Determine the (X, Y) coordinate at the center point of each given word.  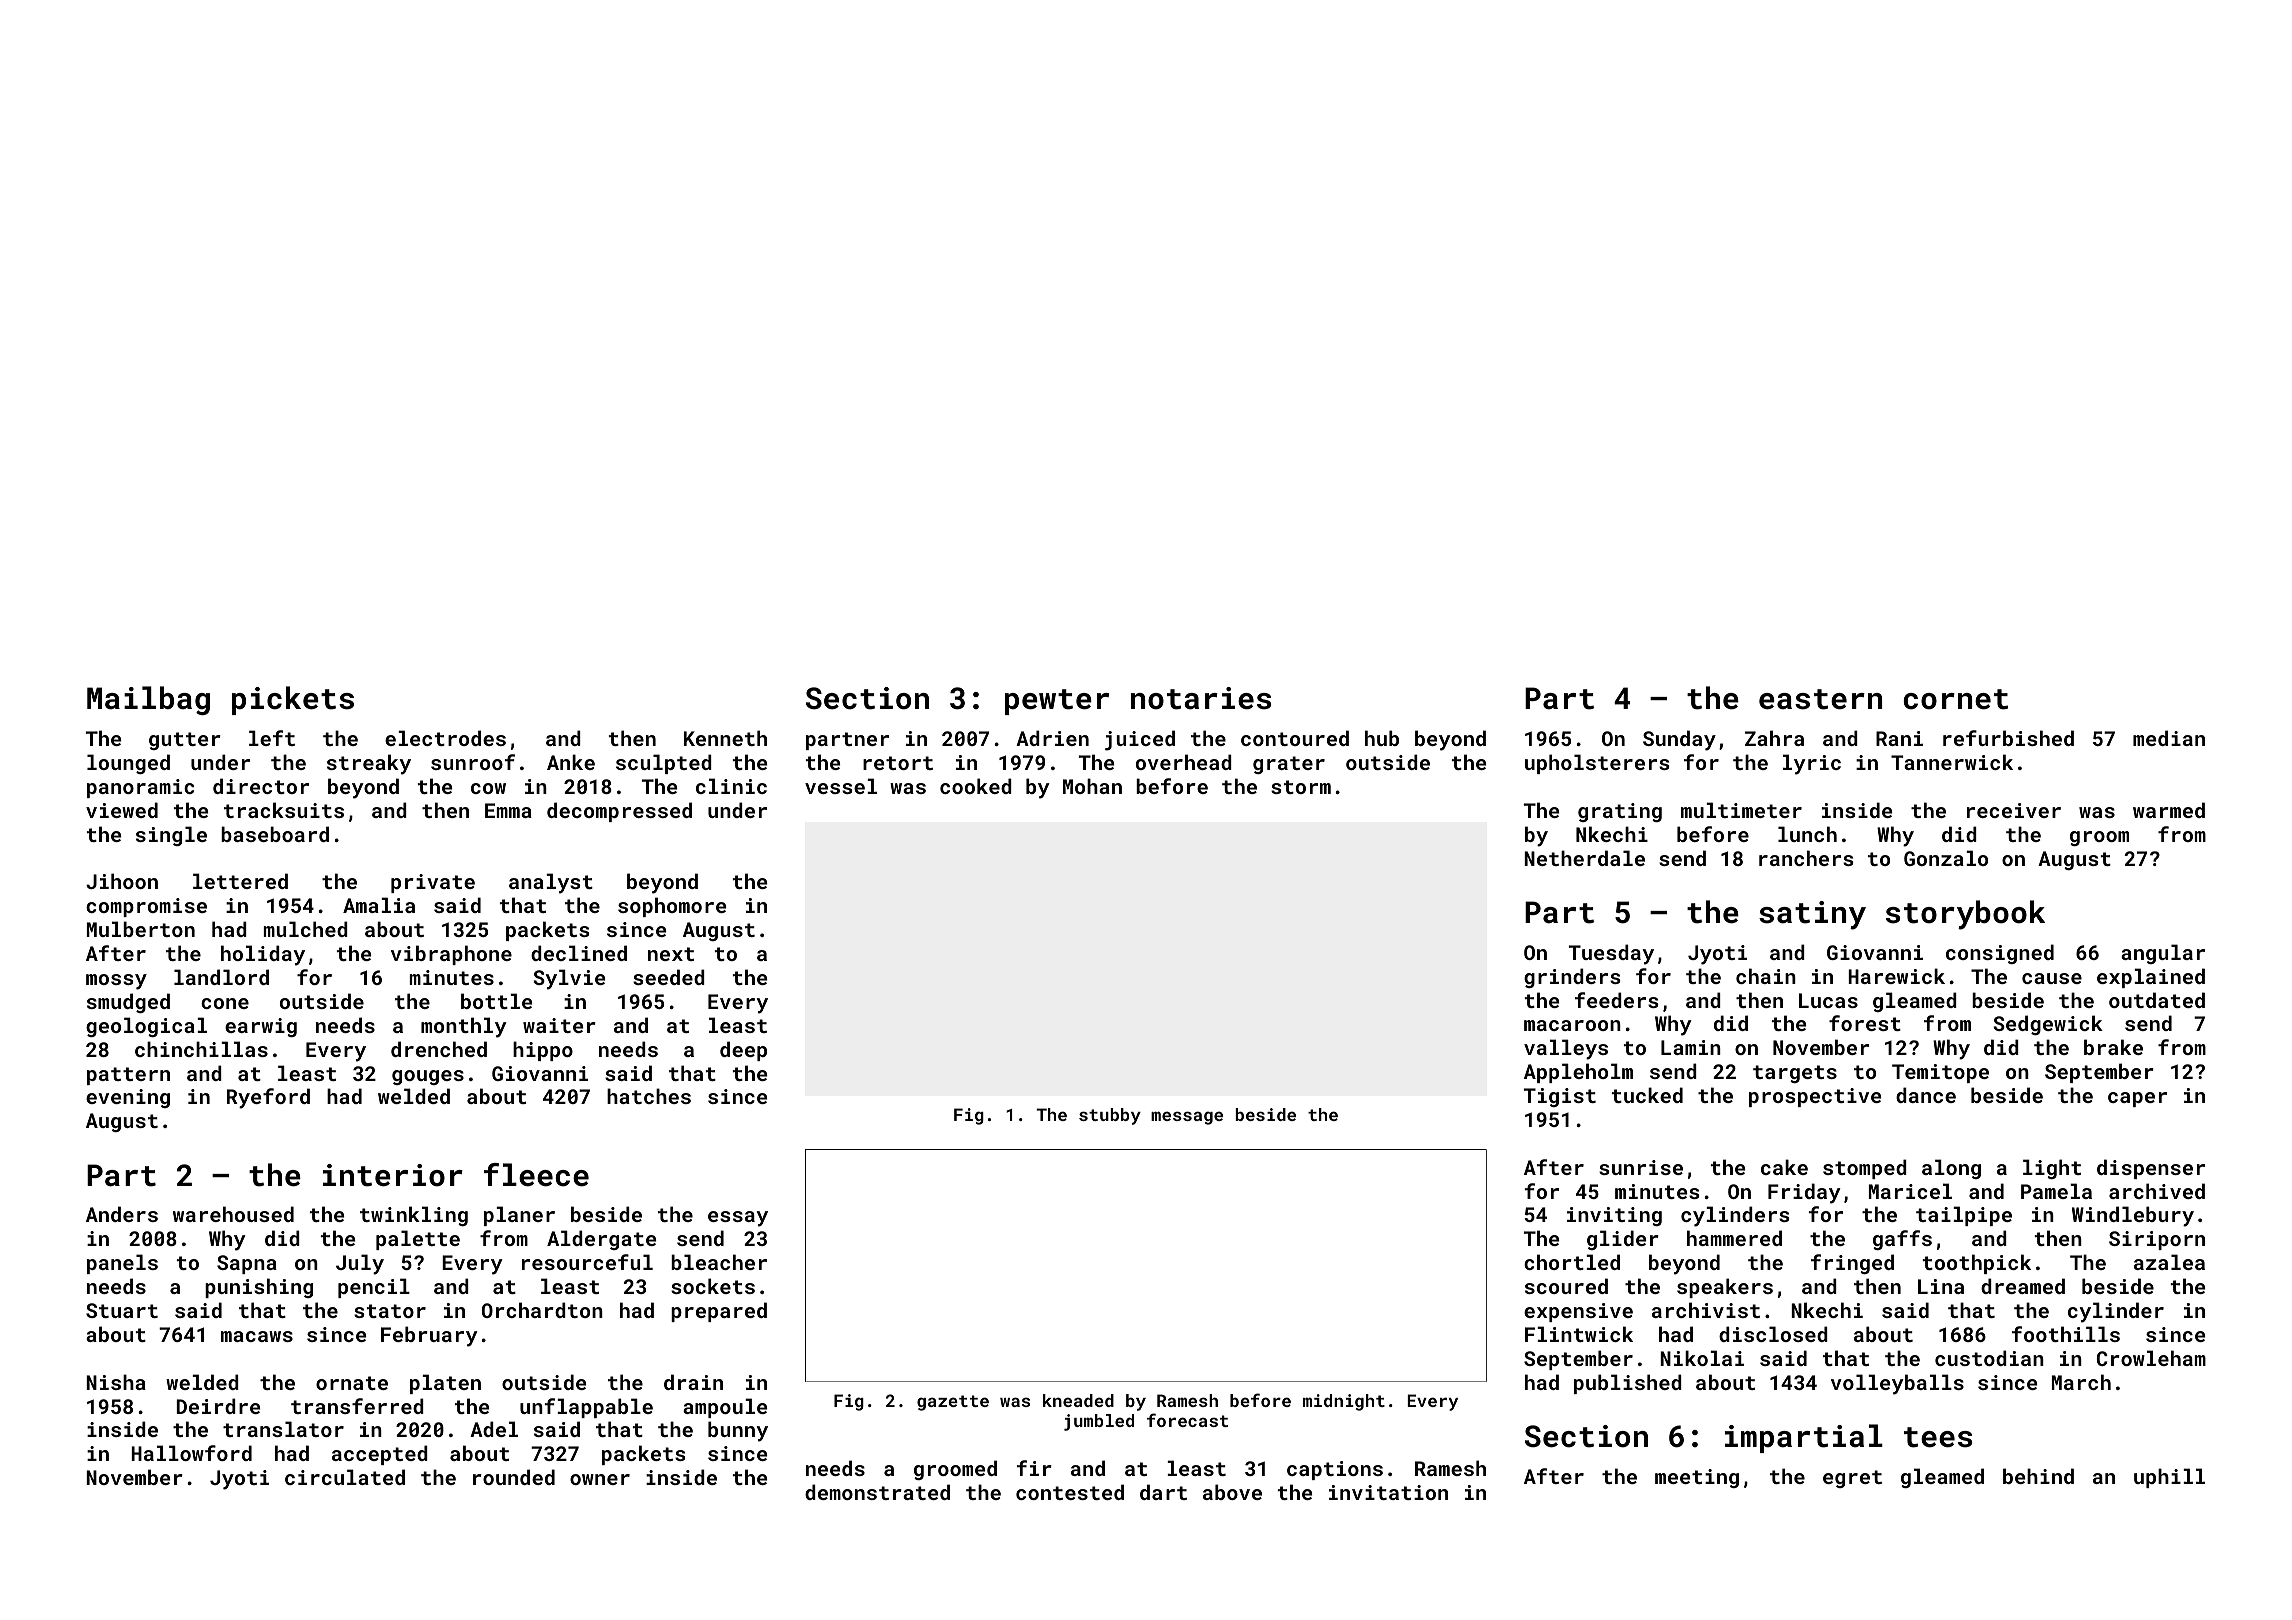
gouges (428, 1077)
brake (2113, 1047)
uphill (2169, 1478)
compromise (146, 907)
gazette (953, 1403)
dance (1926, 1095)
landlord (221, 977)
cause (2052, 978)
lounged (128, 764)
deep (743, 1051)
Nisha (116, 1382)
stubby (1110, 1116)
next (671, 954)
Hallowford (191, 1453)
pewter (1057, 702)
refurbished (2008, 738)
